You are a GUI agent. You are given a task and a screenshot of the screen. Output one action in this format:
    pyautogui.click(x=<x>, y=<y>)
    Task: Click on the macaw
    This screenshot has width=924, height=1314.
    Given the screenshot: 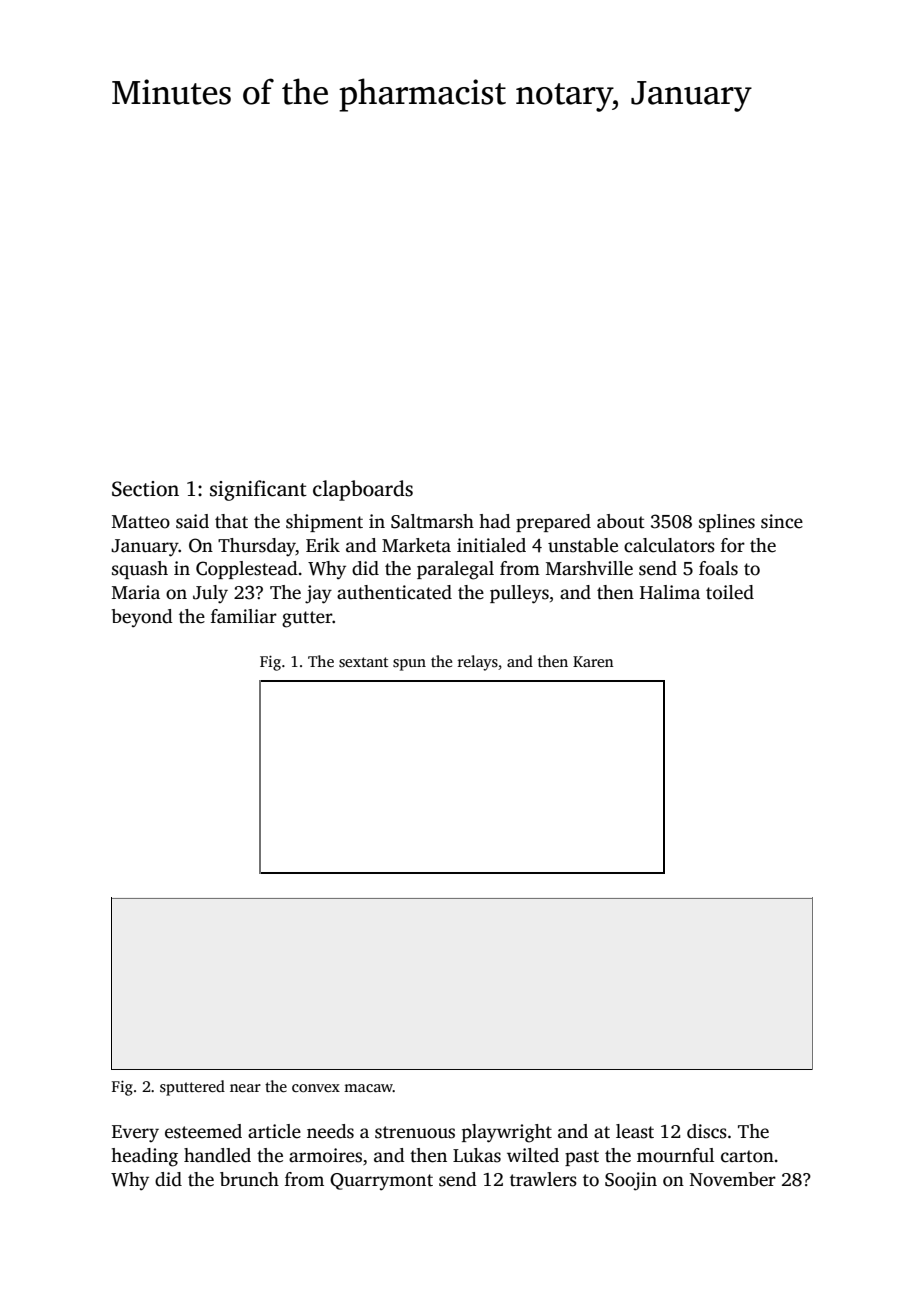 What is the action you would take?
    pyautogui.click(x=368, y=1088)
